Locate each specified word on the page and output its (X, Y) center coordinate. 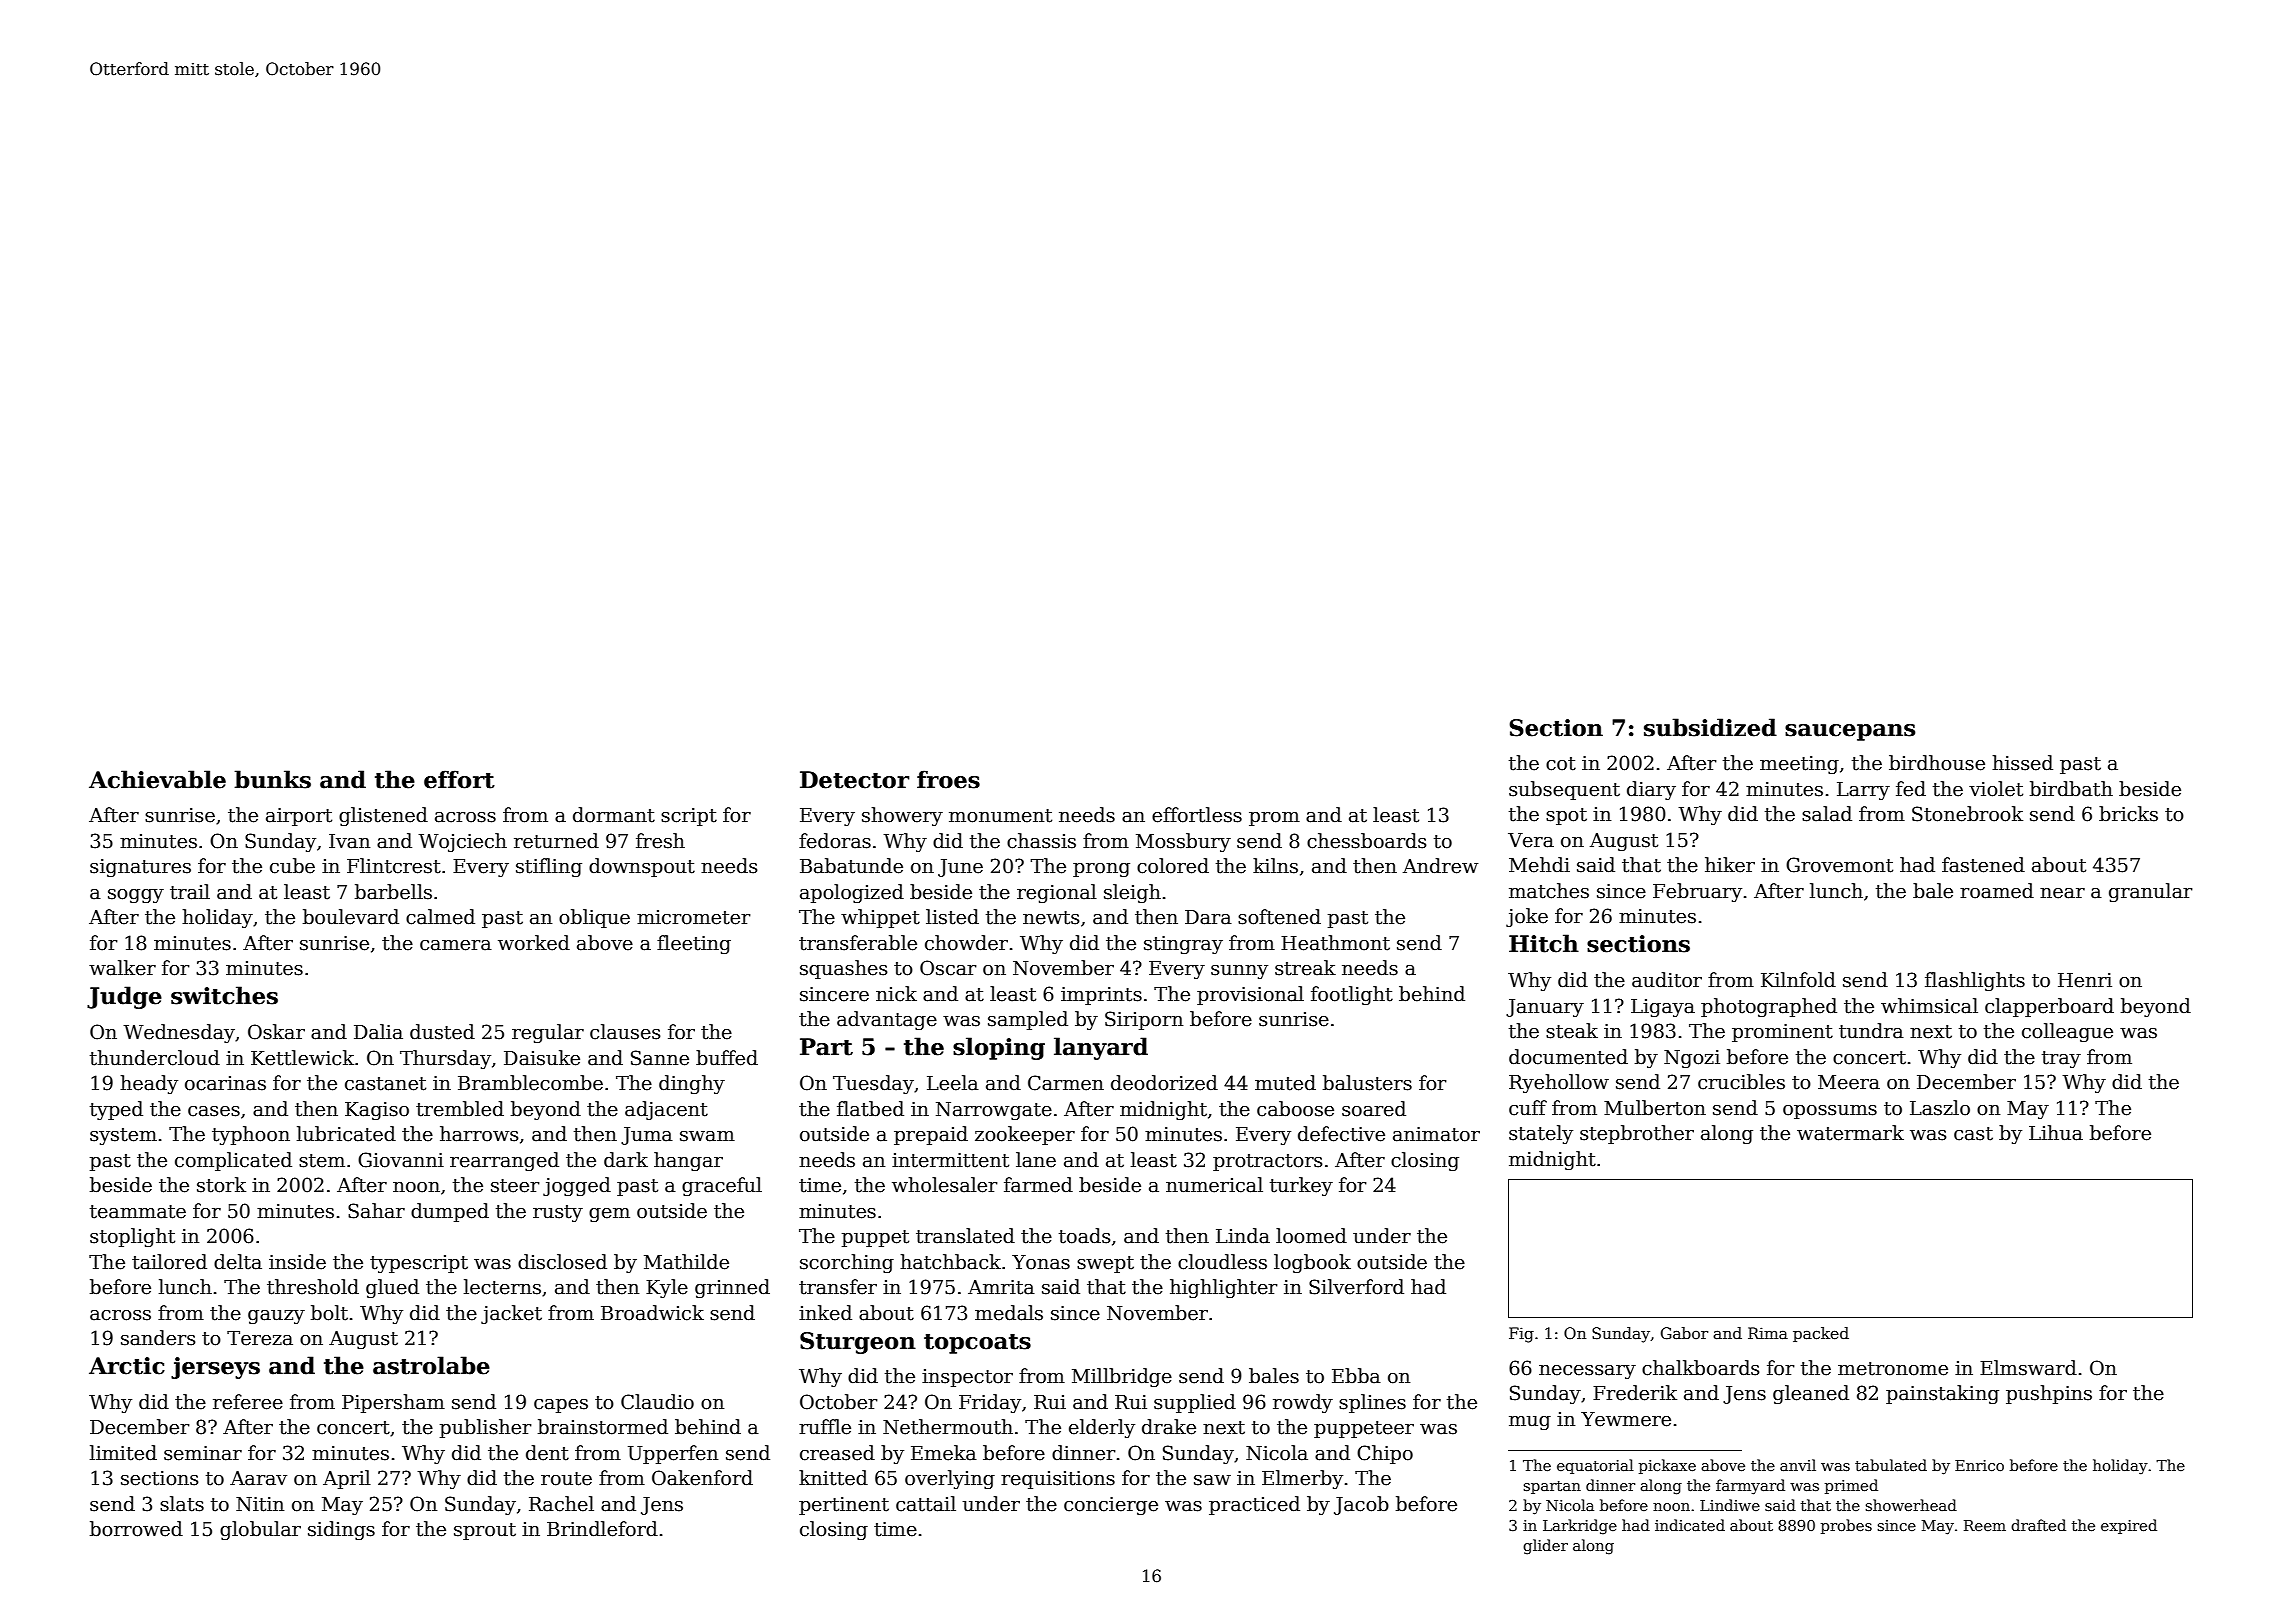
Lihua (2056, 1133)
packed (1821, 1334)
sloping (999, 1048)
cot (1561, 764)
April (347, 1479)
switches (224, 995)
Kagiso (377, 1111)
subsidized (1710, 727)
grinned (732, 1288)
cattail (926, 1504)
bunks (272, 779)
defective (1341, 1134)
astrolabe (431, 1365)
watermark (1850, 1133)
